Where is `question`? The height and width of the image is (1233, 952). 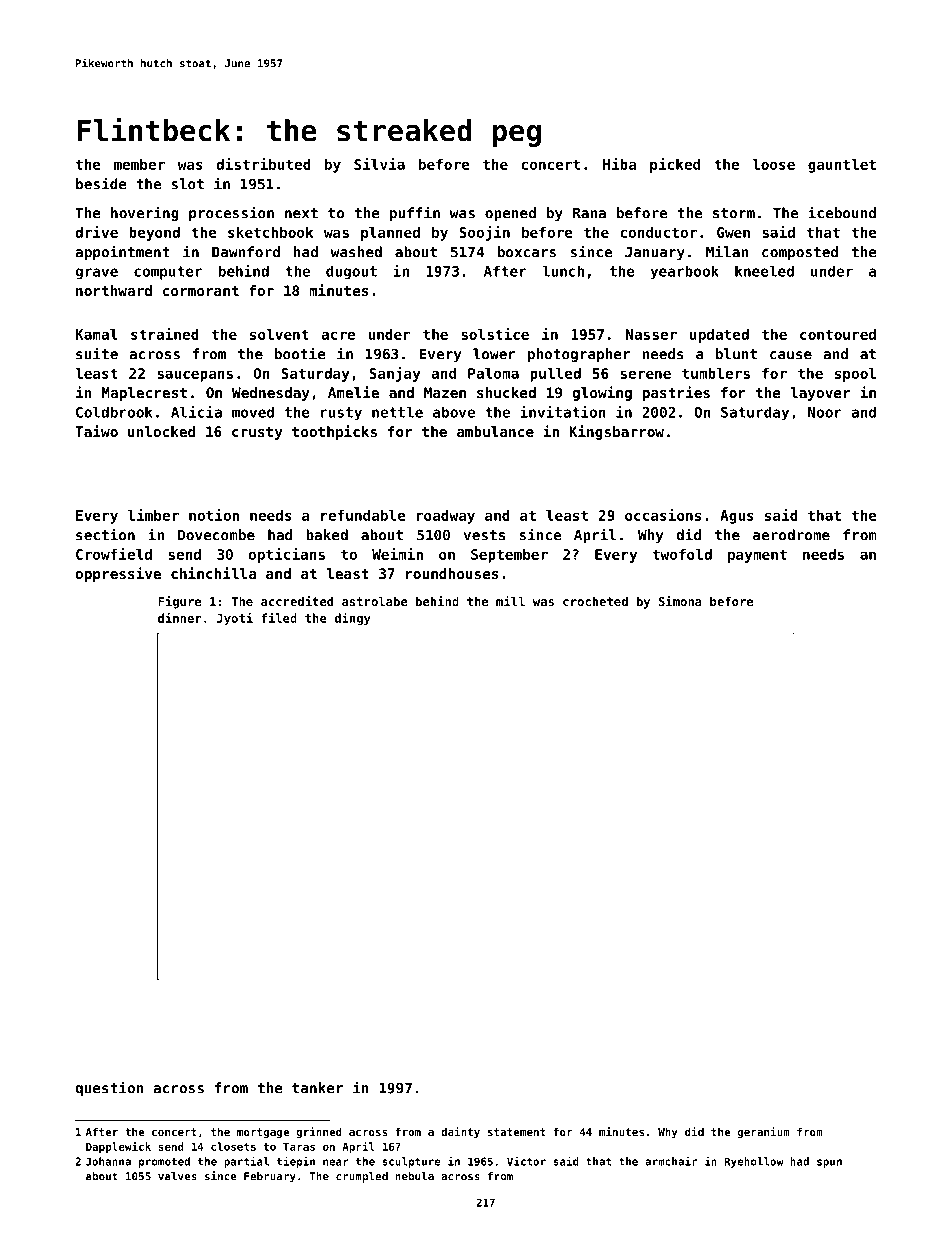
question is located at coordinates (109, 1088).
